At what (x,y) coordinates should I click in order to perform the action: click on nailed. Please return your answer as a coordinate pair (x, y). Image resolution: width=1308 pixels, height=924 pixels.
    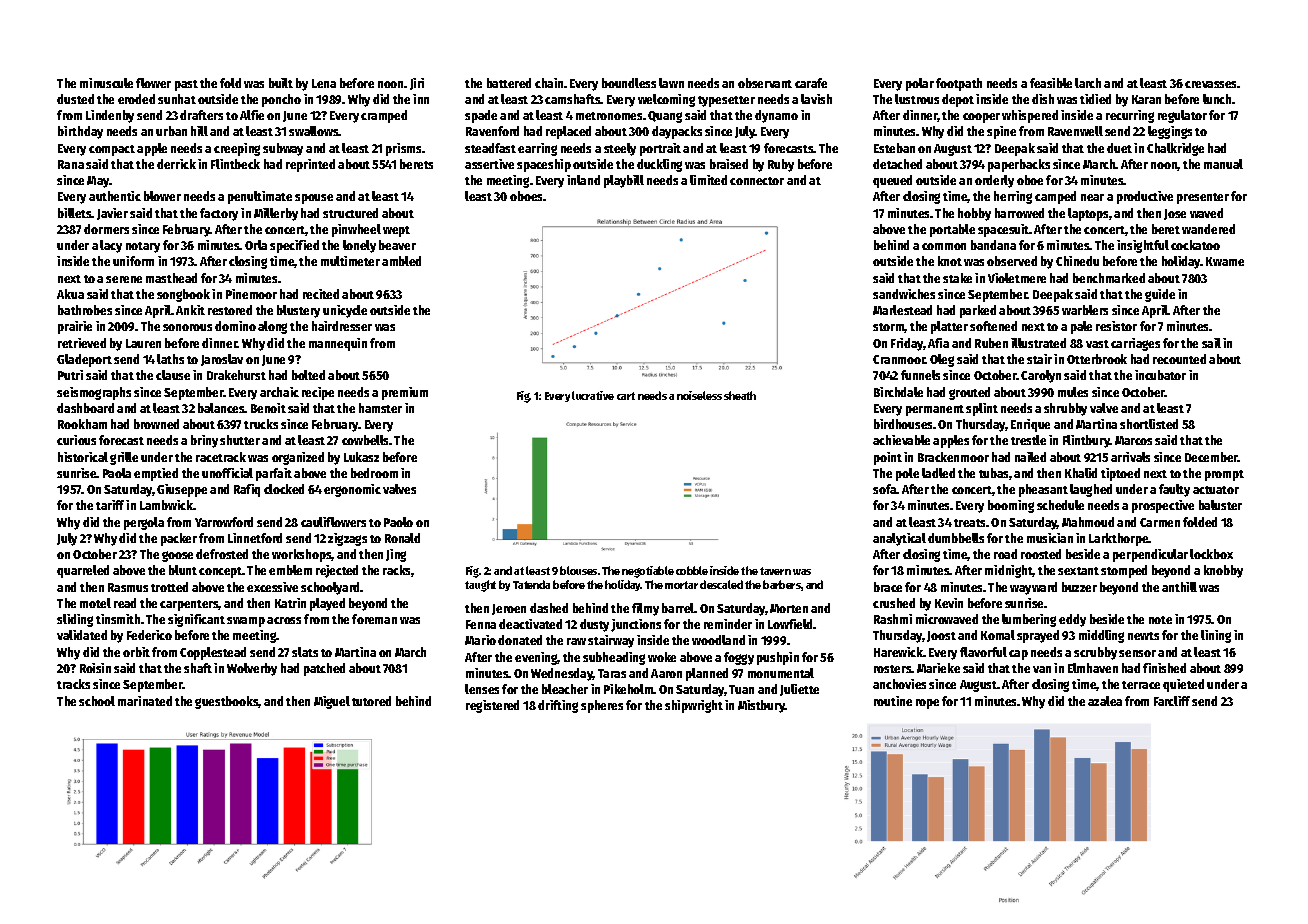
    Looking at the image, I should click on (1030, 457).
